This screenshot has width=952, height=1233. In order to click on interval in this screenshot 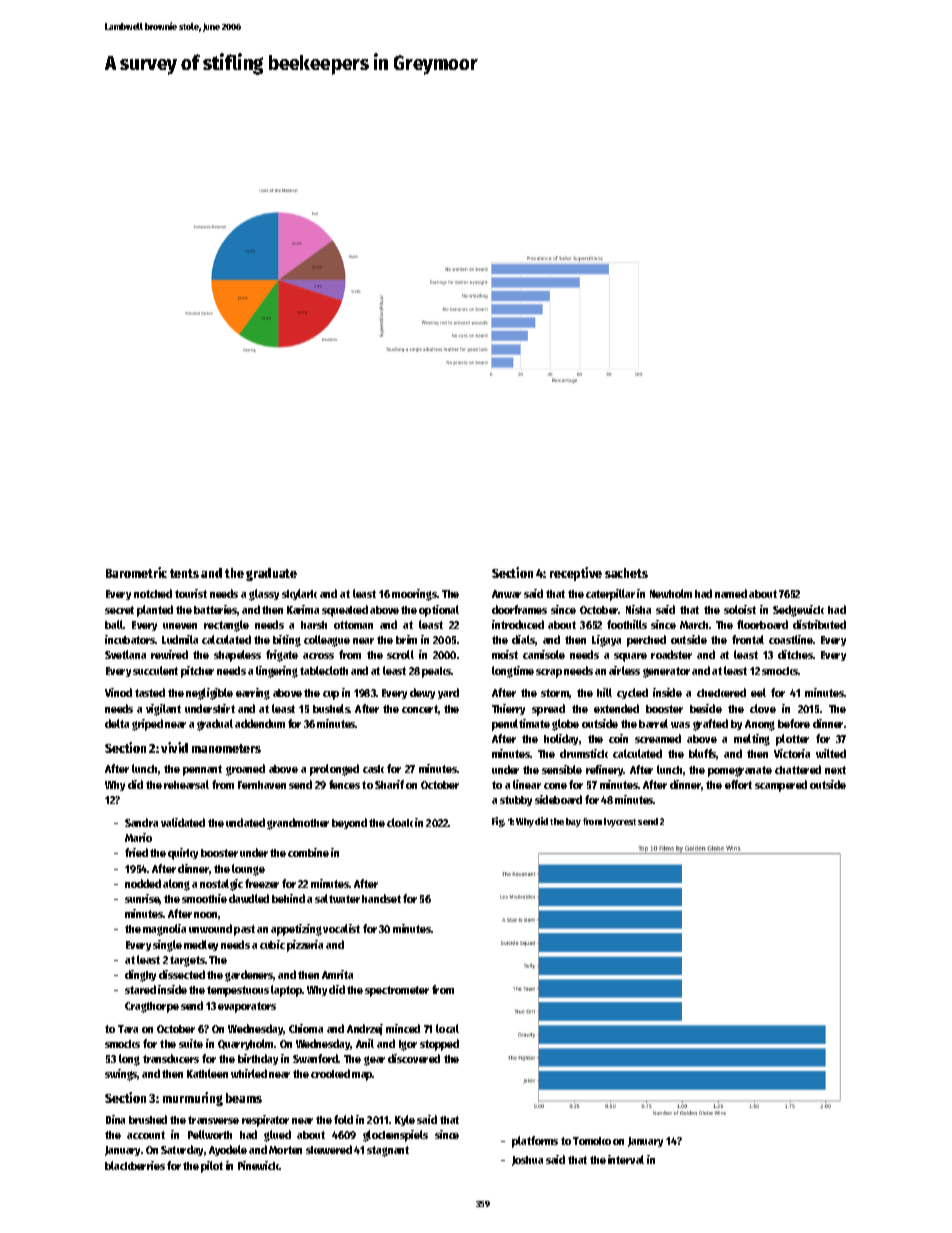, I will do `click(626, 1159)`.
